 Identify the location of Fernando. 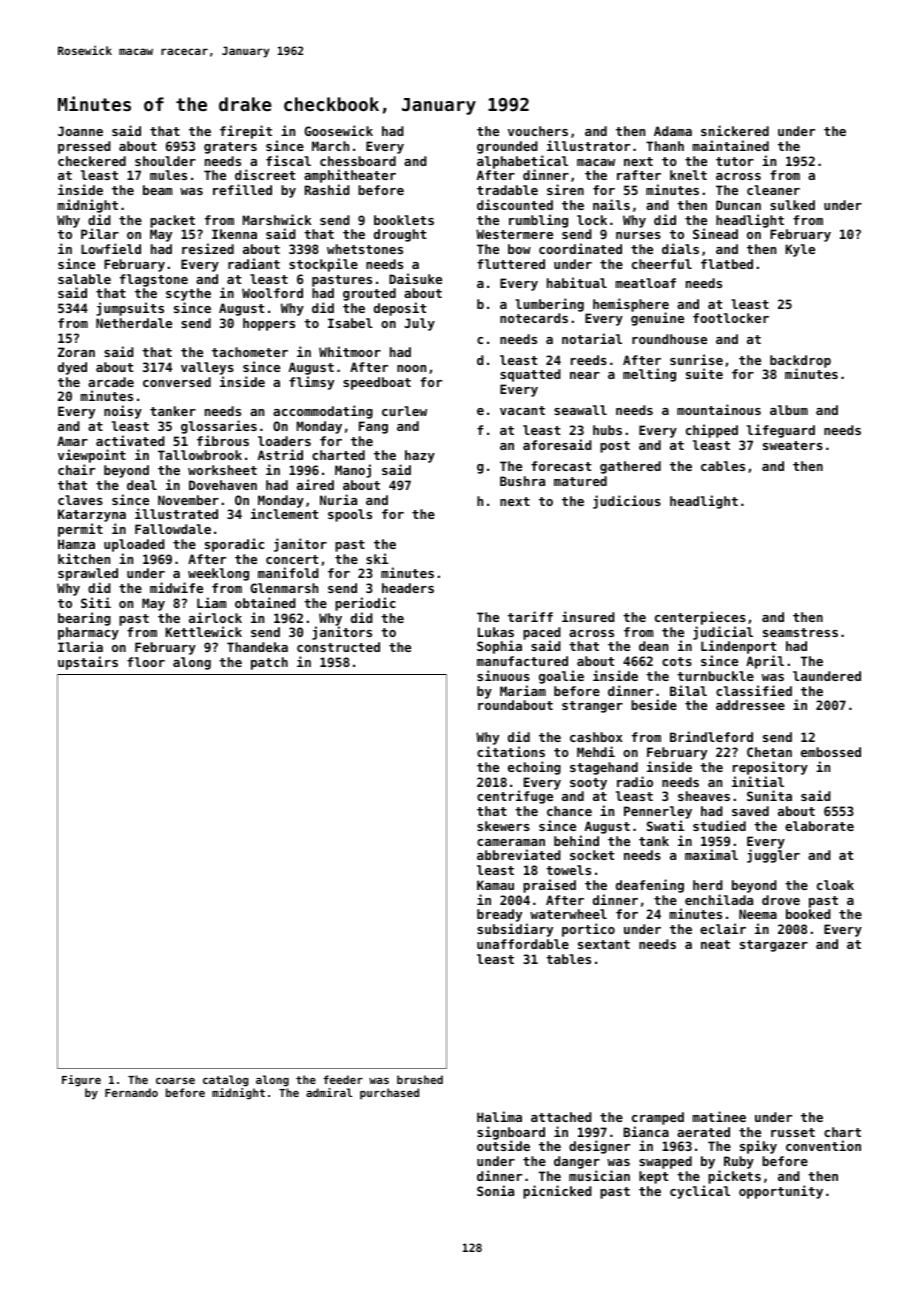
(131, 1092).
